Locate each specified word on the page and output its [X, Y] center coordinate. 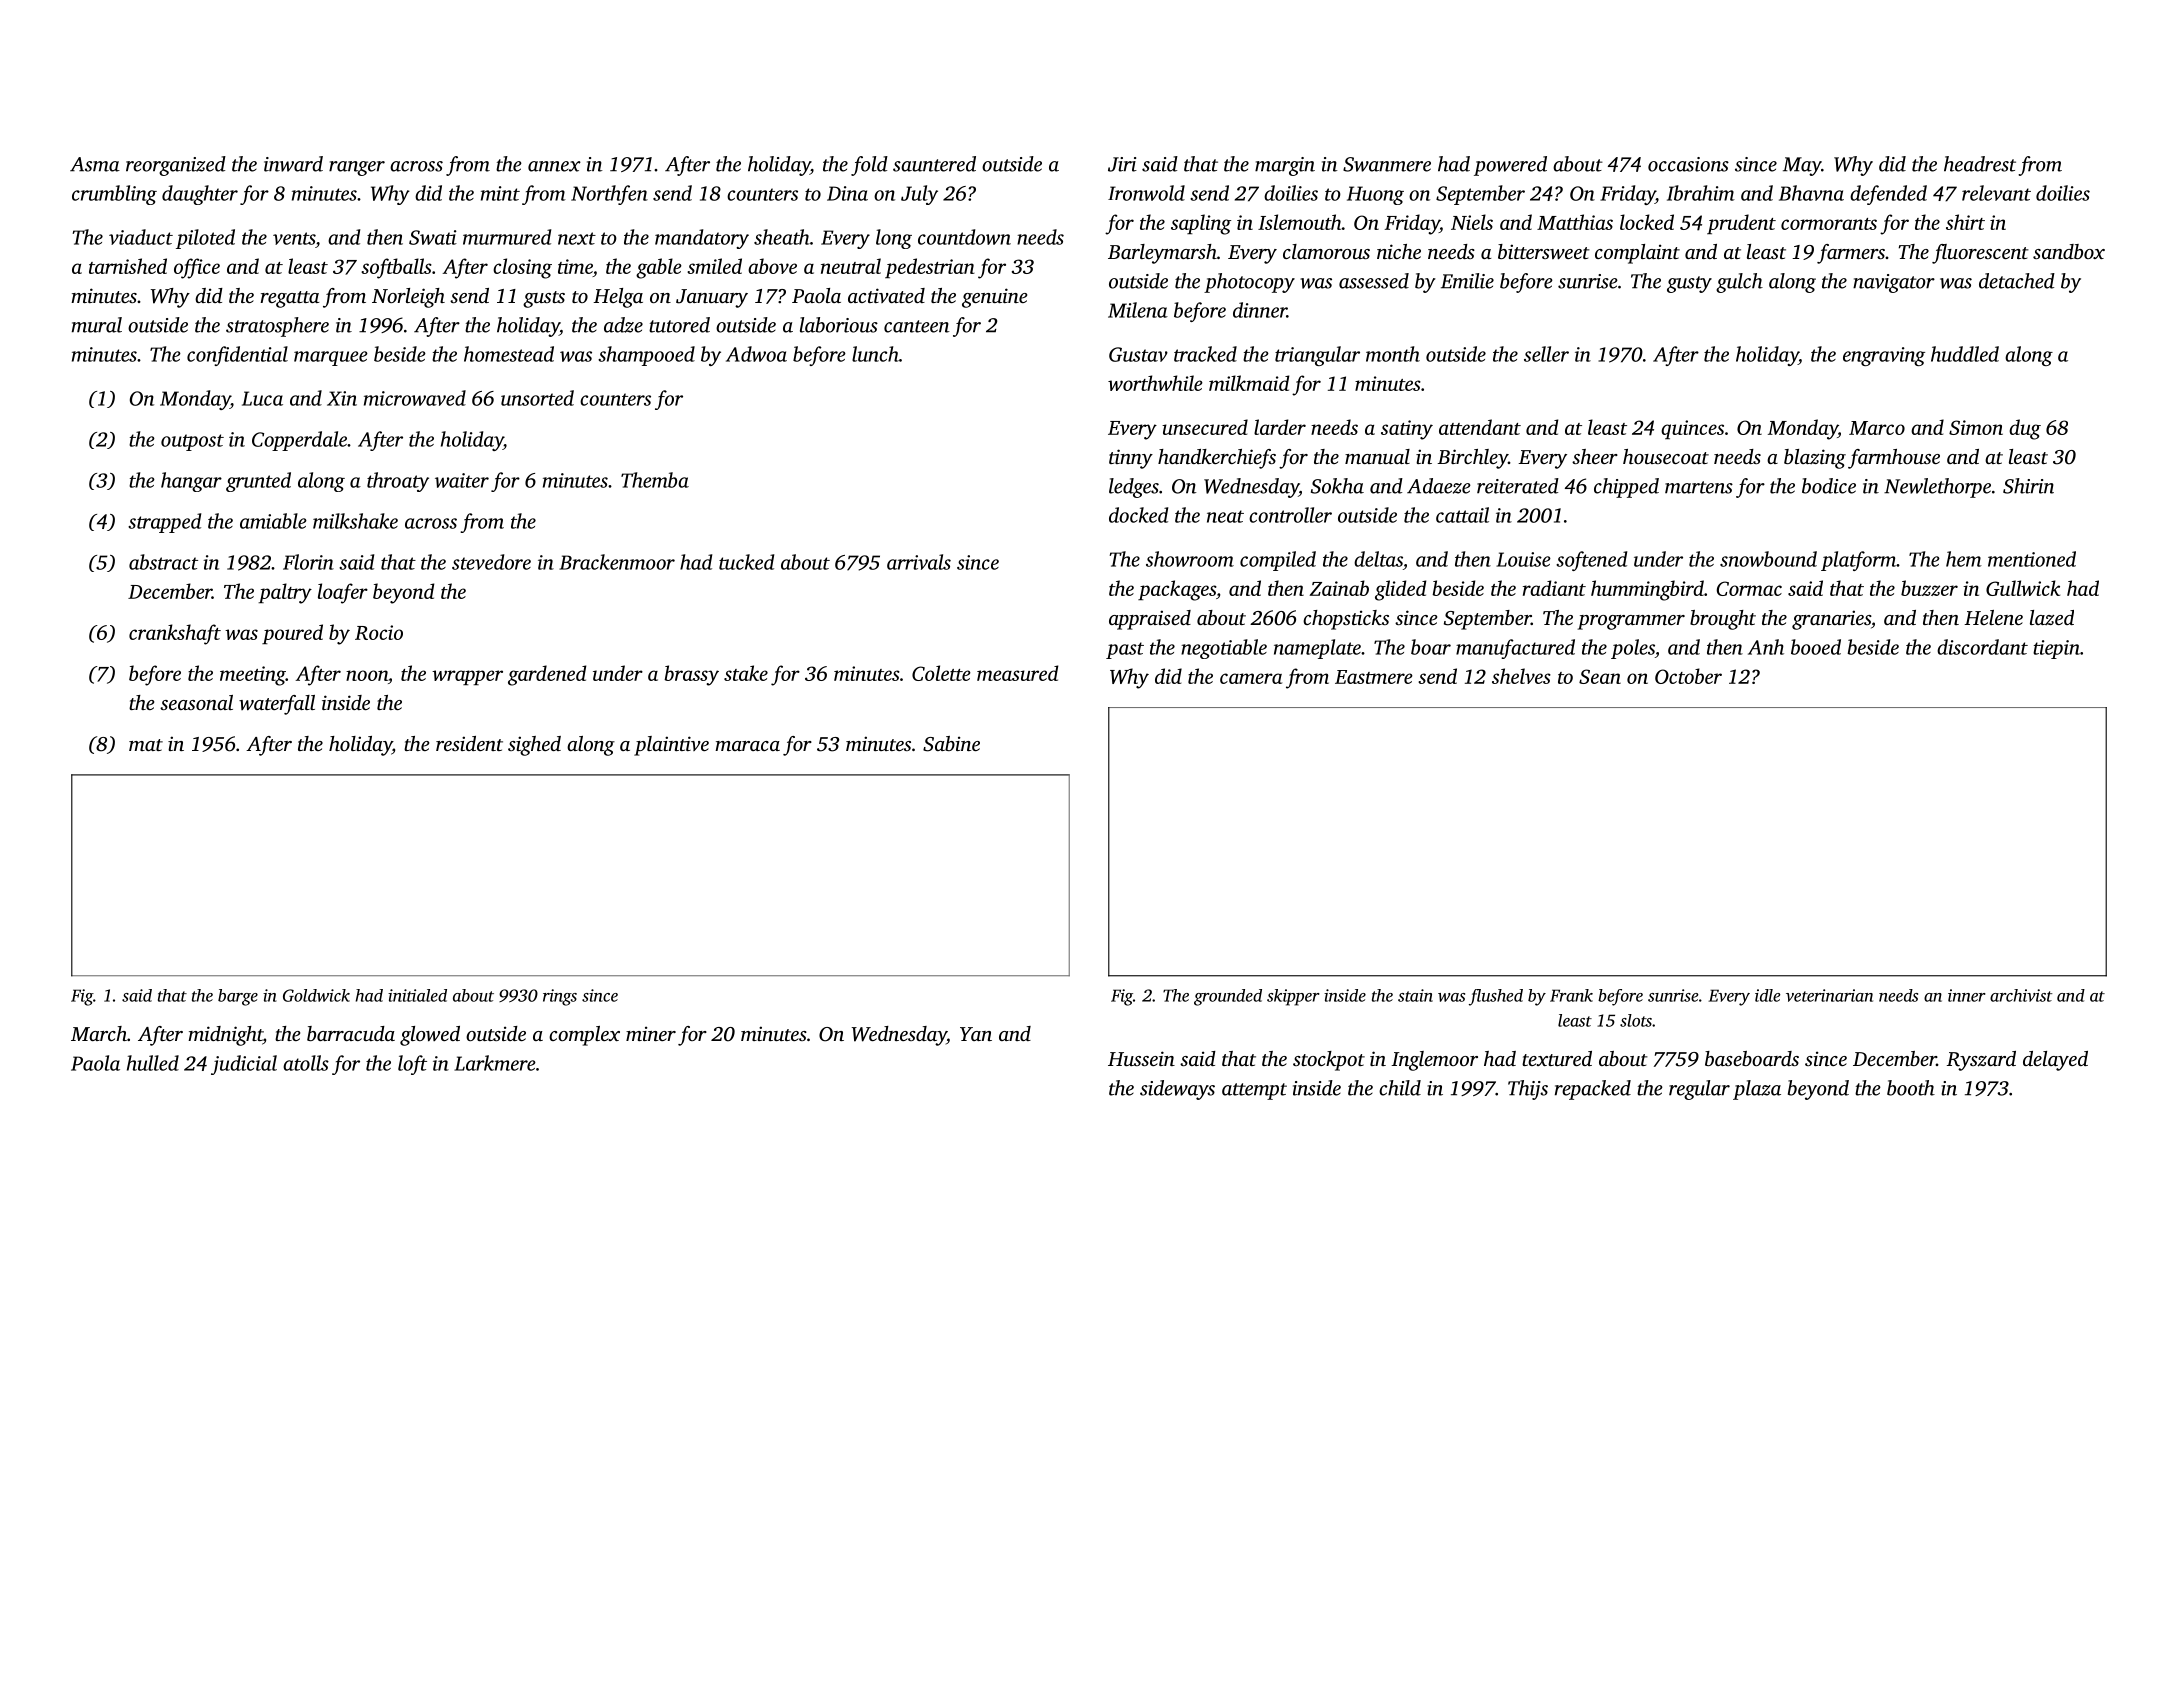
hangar [191, 482]
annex [554, 166]
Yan [976, 1034]
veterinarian [1829, 995]
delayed [2055, 1061]
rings [560, 997]
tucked [746, 562]
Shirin [2028, 486]
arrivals [919, 562]
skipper [1293, 997]
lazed [2052, 617]
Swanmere [1387, 164]
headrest [1980, 164]
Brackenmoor [617, 562]
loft [412, 1065]
